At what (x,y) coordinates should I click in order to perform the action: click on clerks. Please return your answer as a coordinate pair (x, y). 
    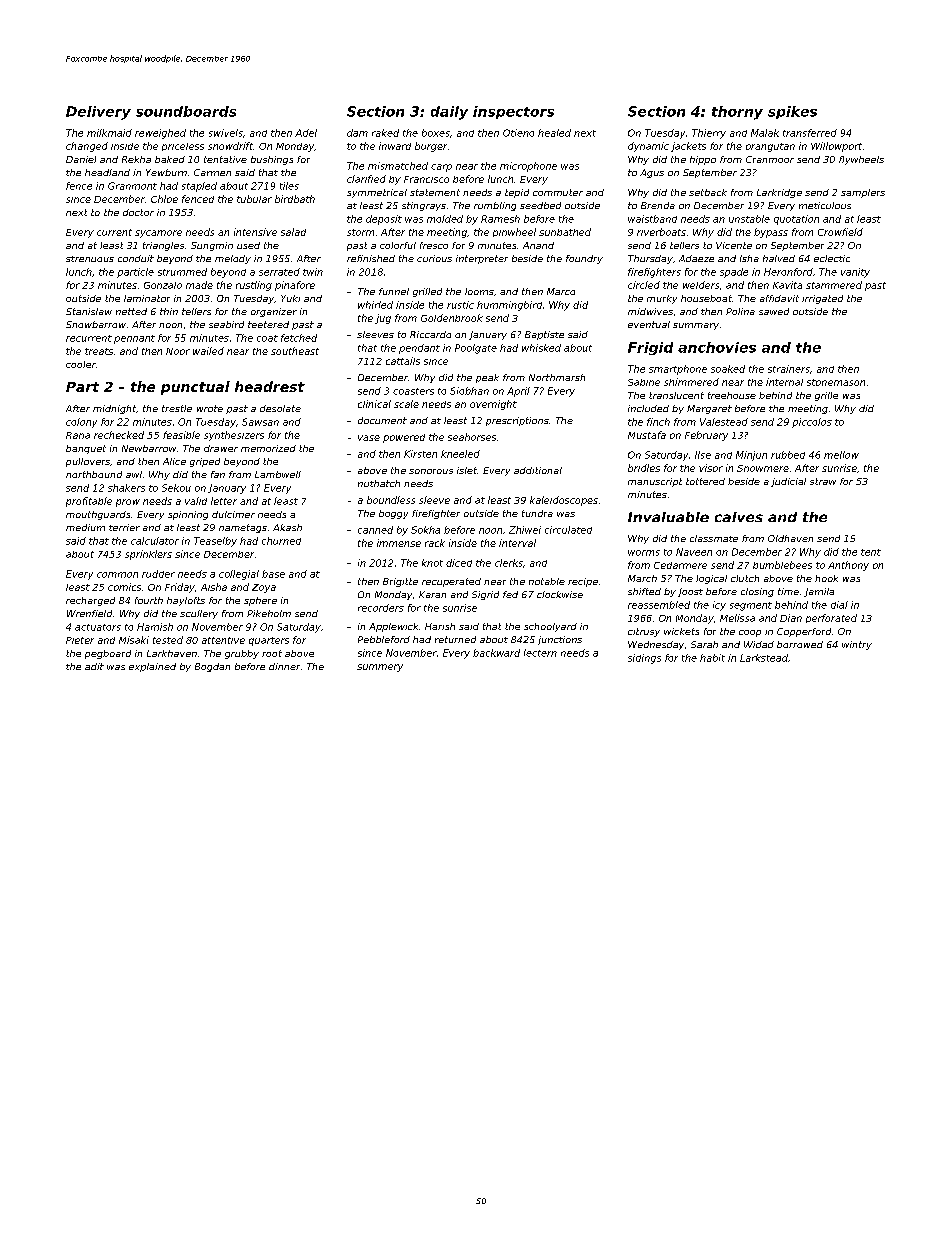
    Looking at the image, I should click on (509, 563).
